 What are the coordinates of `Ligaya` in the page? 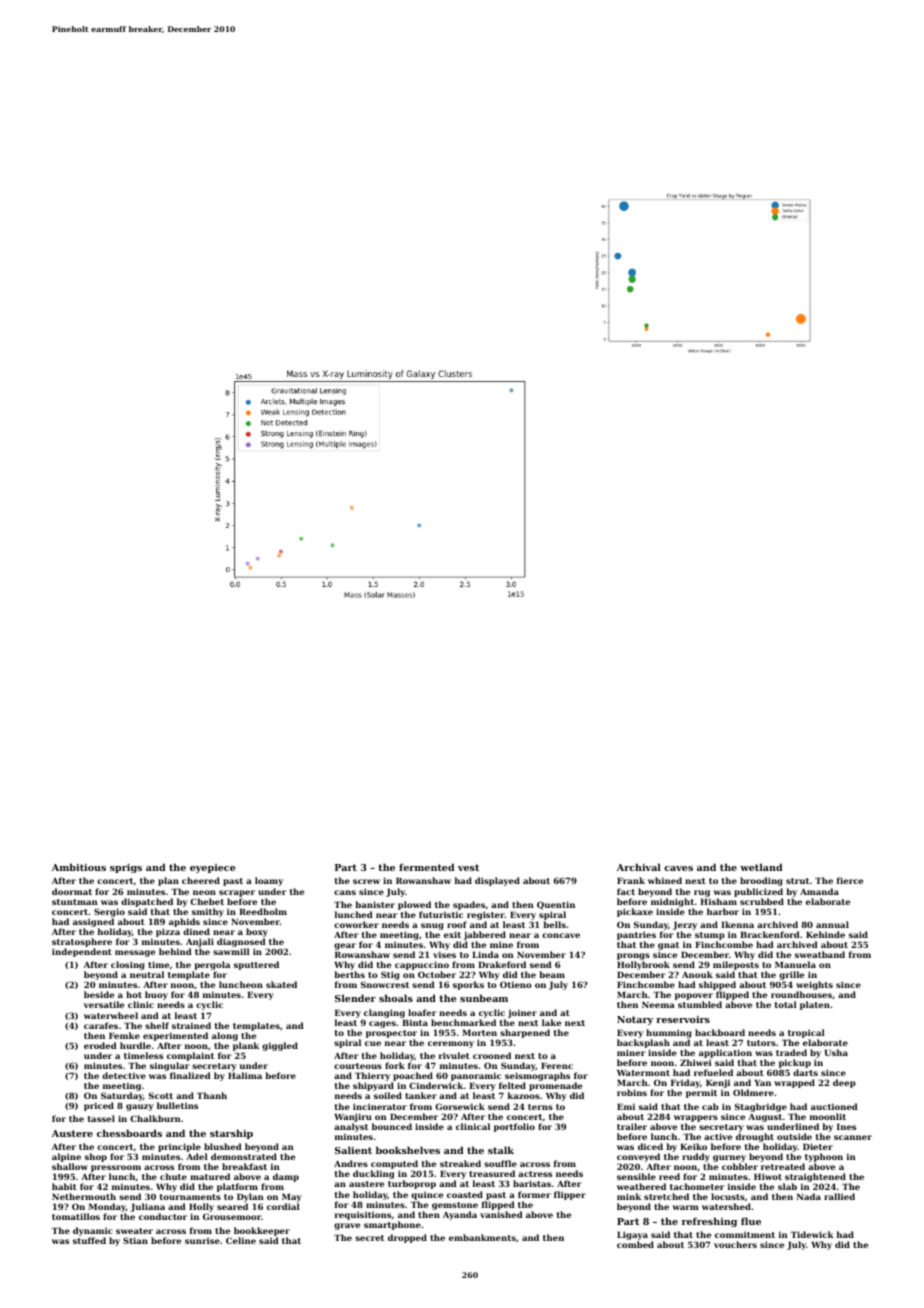 It's located at (632, 1235).
